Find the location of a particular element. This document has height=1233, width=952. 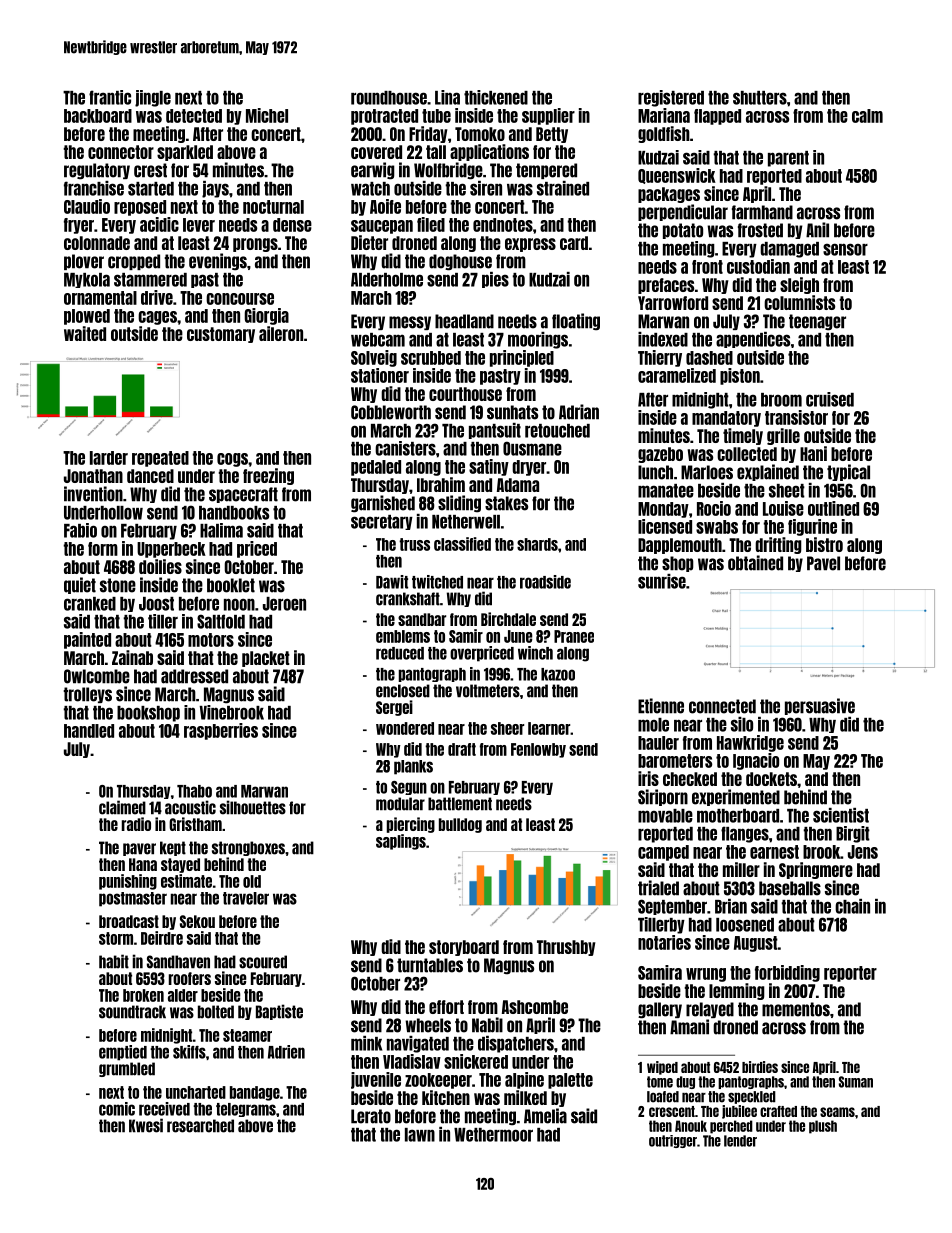

jingle is located at coordinates (153, 98).
